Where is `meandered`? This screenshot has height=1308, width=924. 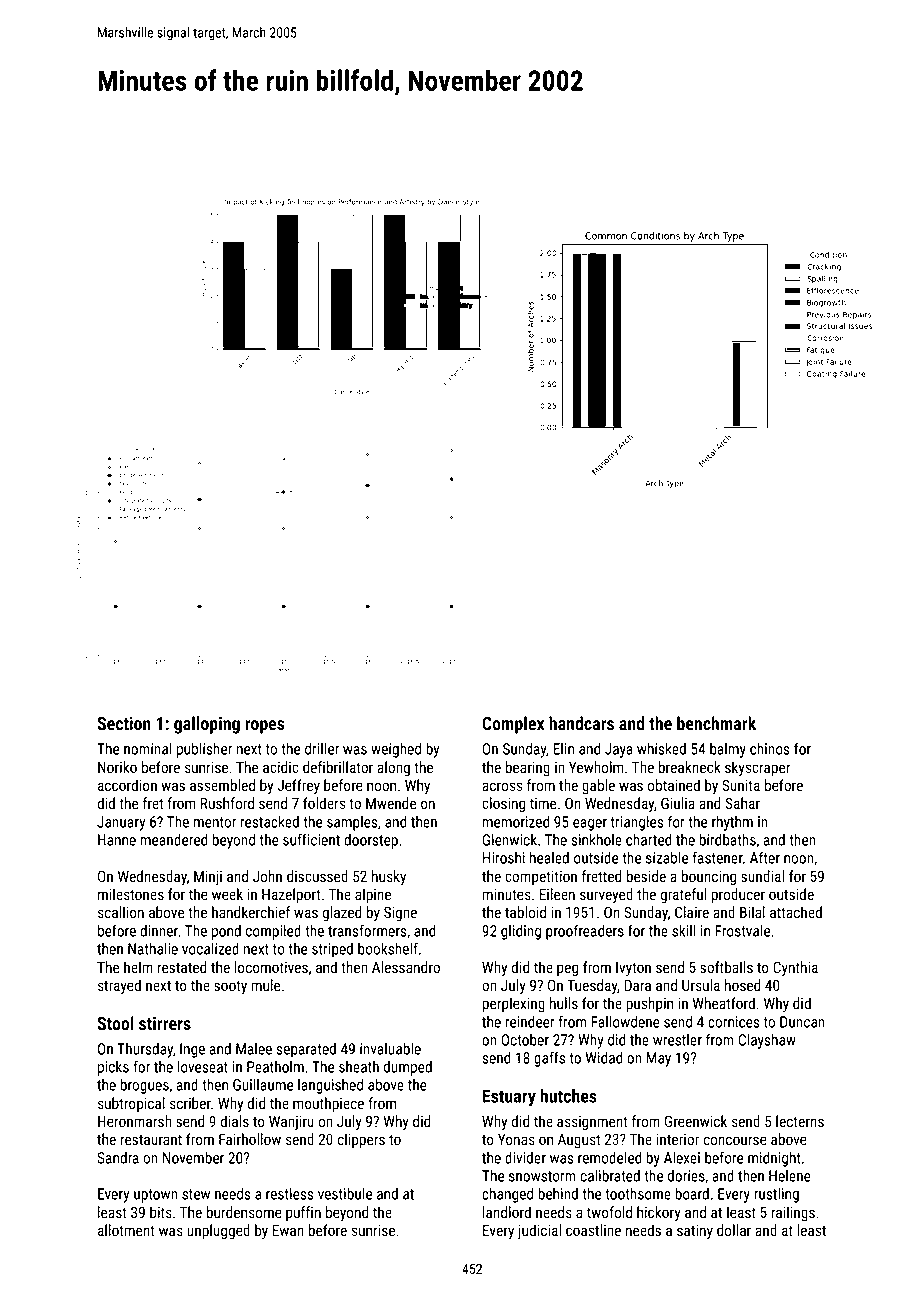 meandered is located at coordinates (174, 840).
